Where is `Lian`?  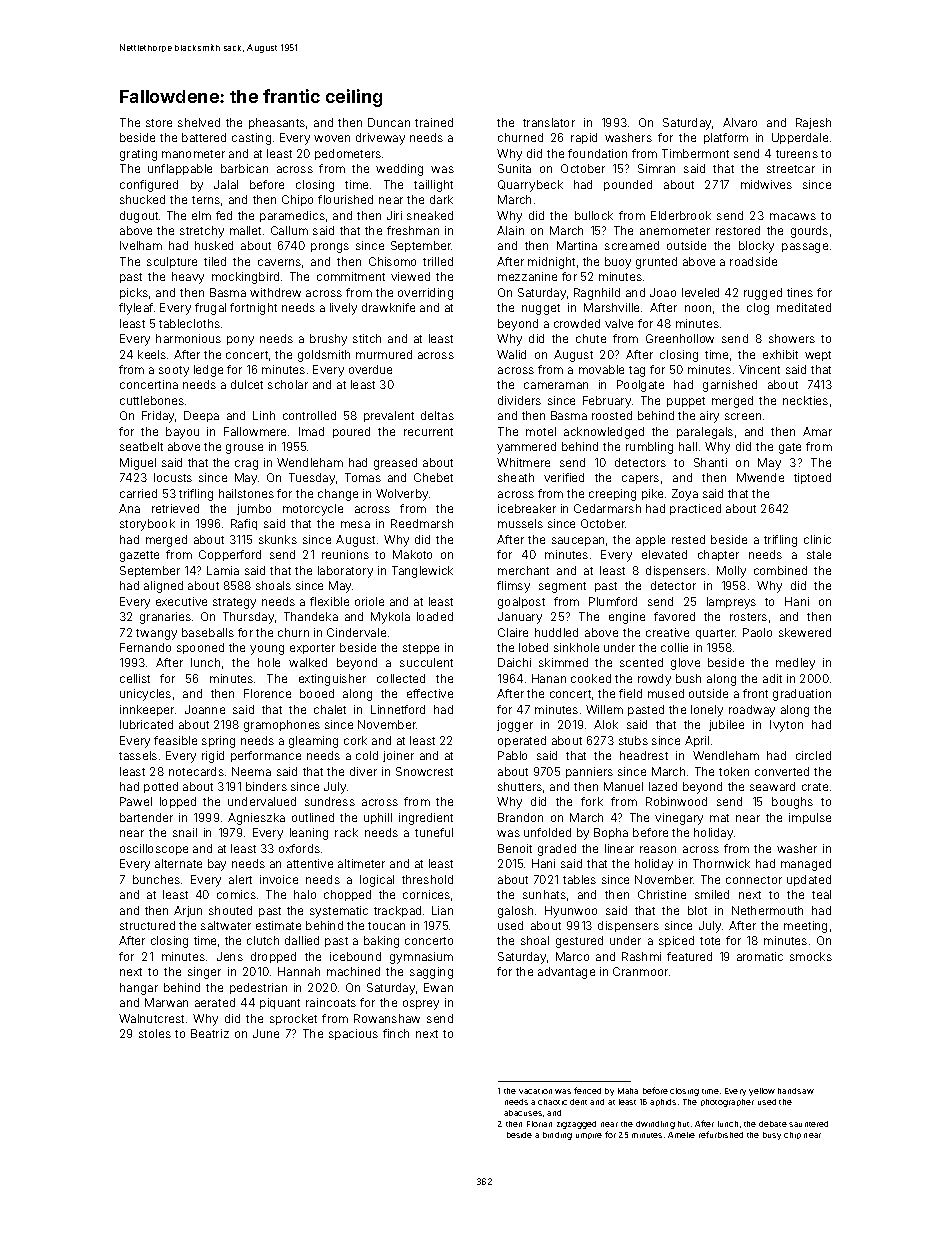 Lian is located at coordinates (442, 910).
